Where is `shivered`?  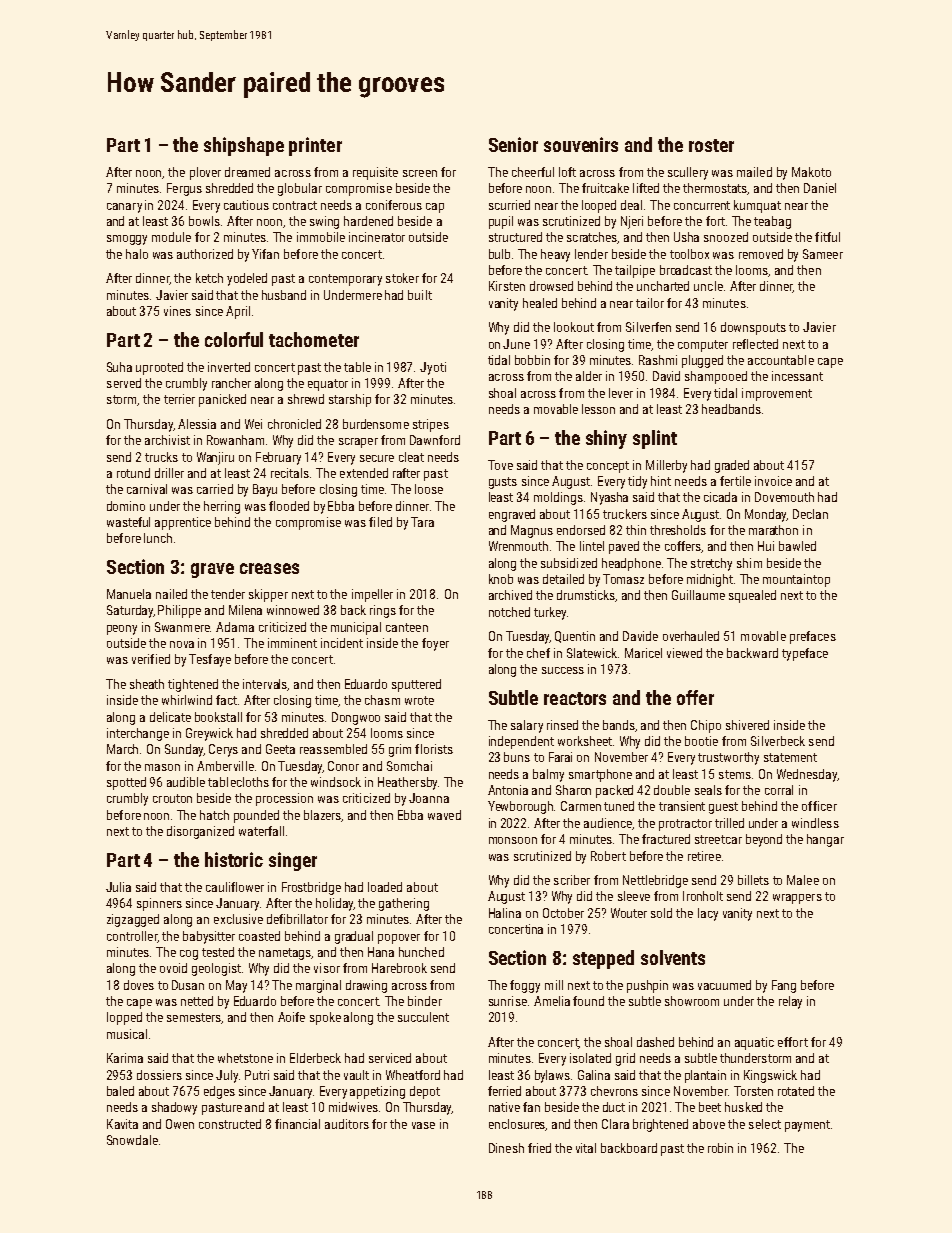
shivered is located at coordinates (747, 725).
